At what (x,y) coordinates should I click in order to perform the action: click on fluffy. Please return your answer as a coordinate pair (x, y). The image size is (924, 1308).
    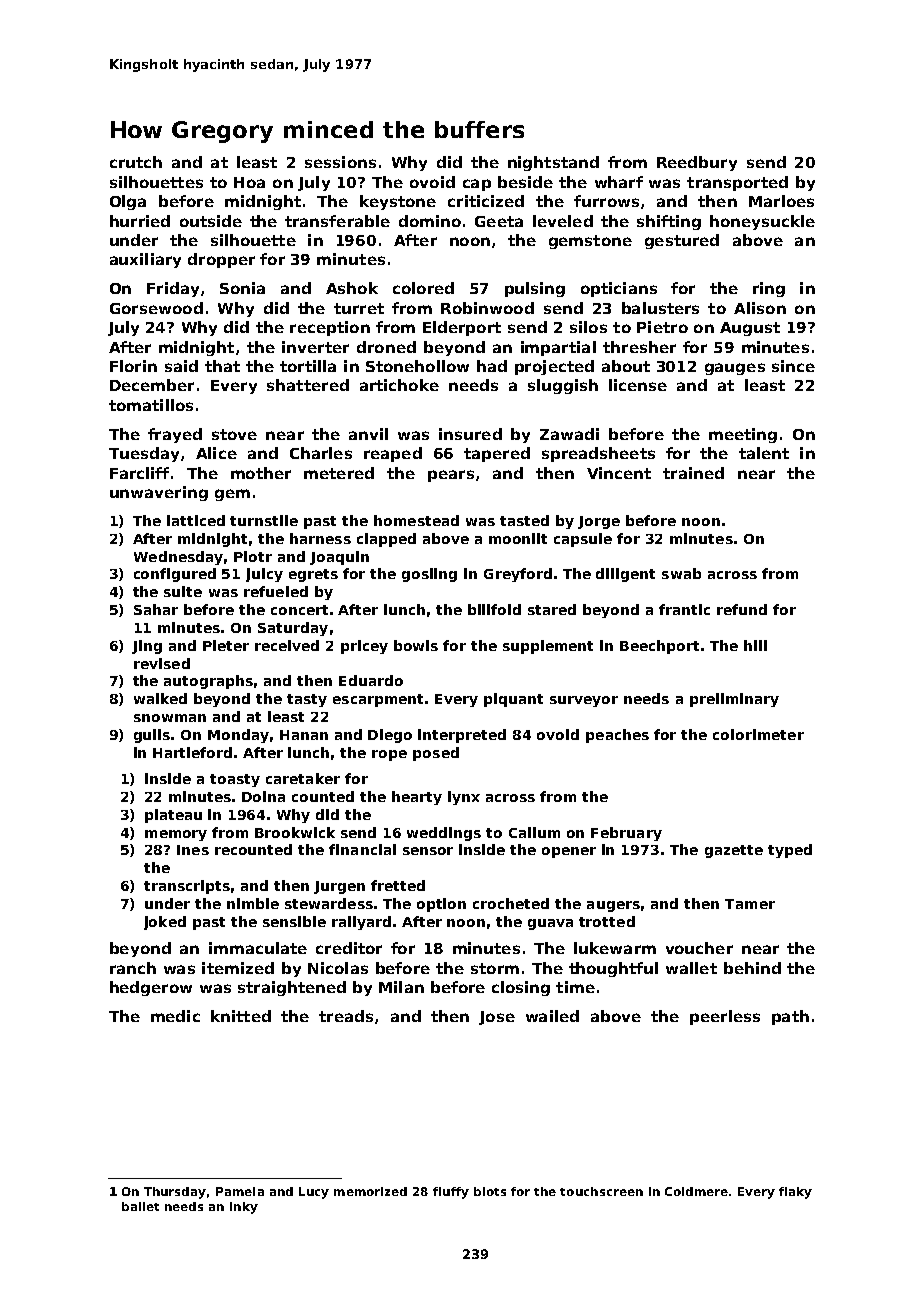
    Looking at the image, I should click on (451, 1193).
